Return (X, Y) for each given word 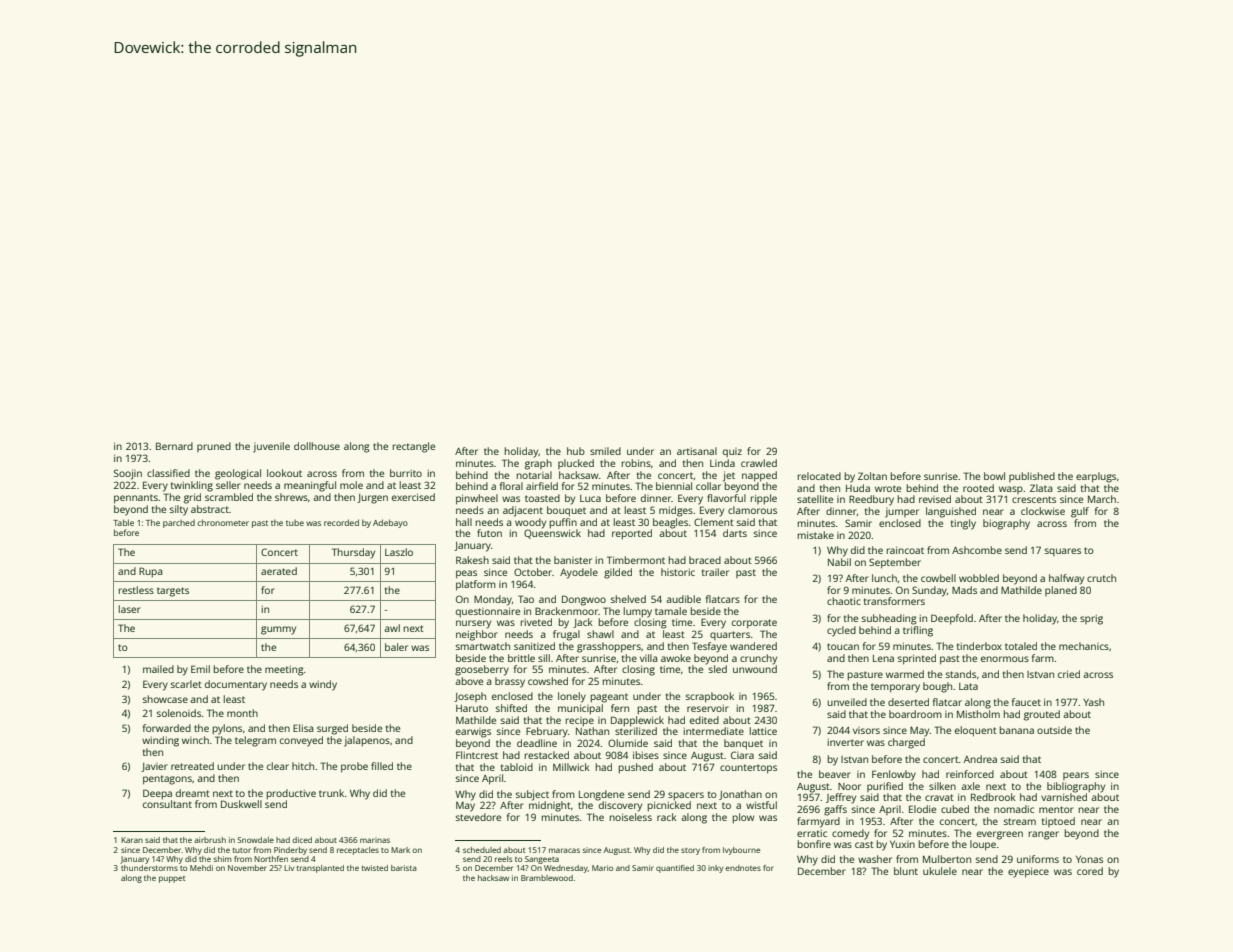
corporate (754, 624)
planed (1061, 591)
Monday (493, 600)
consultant (167, 804)
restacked (547, 755)
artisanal (697, 451)
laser (130, 609)
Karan (132, 840)
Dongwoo (584, 600)
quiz (732, 452)
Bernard (174, 446)
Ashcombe (977, 550)
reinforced (970, 774)
